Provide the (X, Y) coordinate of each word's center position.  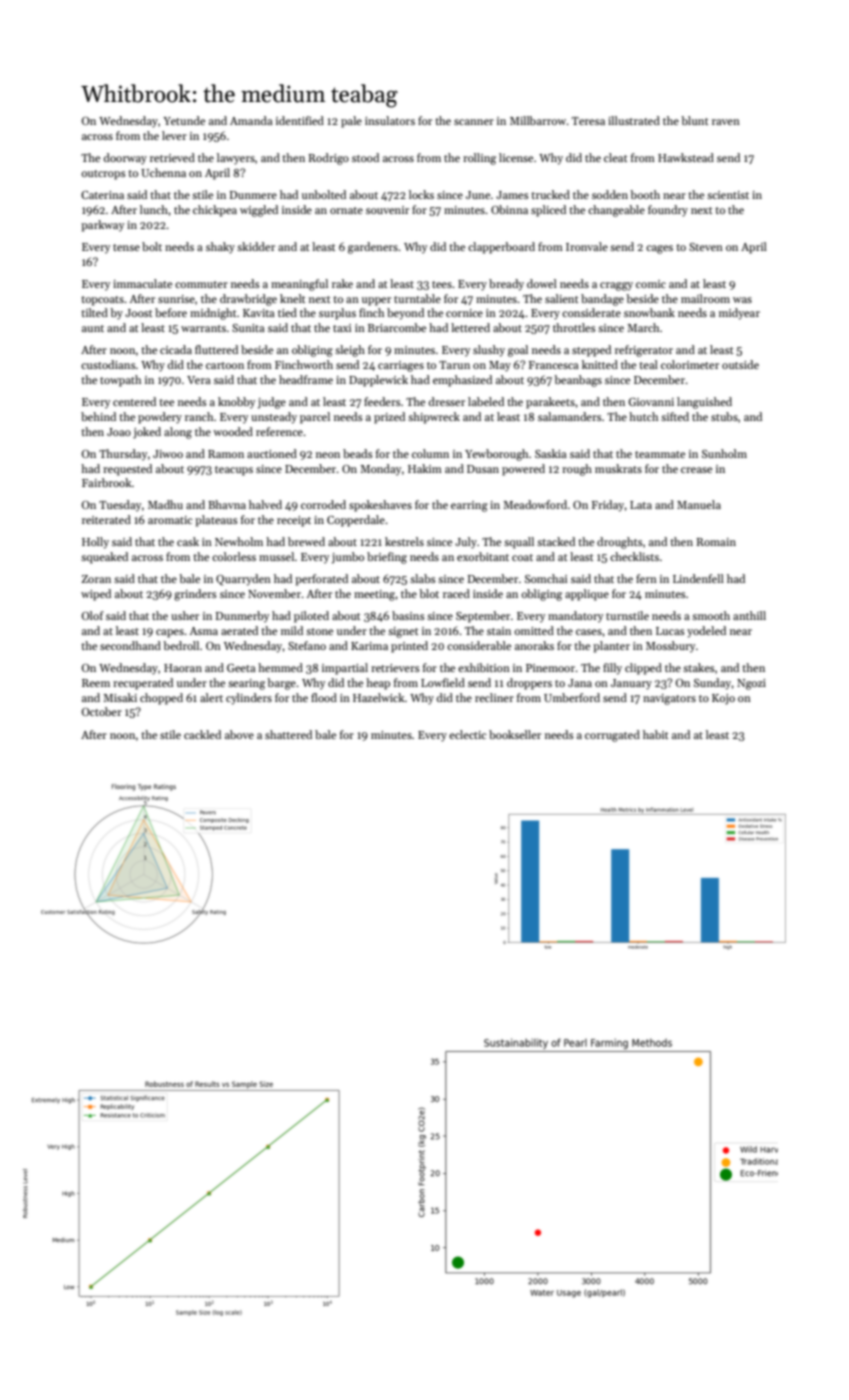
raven (726, 122)
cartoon (225, 365)
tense (126, 247)
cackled (202, 734)
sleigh (350, 351)
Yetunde (184, 120)
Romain (716, 542)
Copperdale (356, 521)
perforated (321, 580)
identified (300, 120)
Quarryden (243, 580)
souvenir (387, 210)
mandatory (575, 617)
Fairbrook (107, 482)
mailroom (705, 298)
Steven (706, 247)
